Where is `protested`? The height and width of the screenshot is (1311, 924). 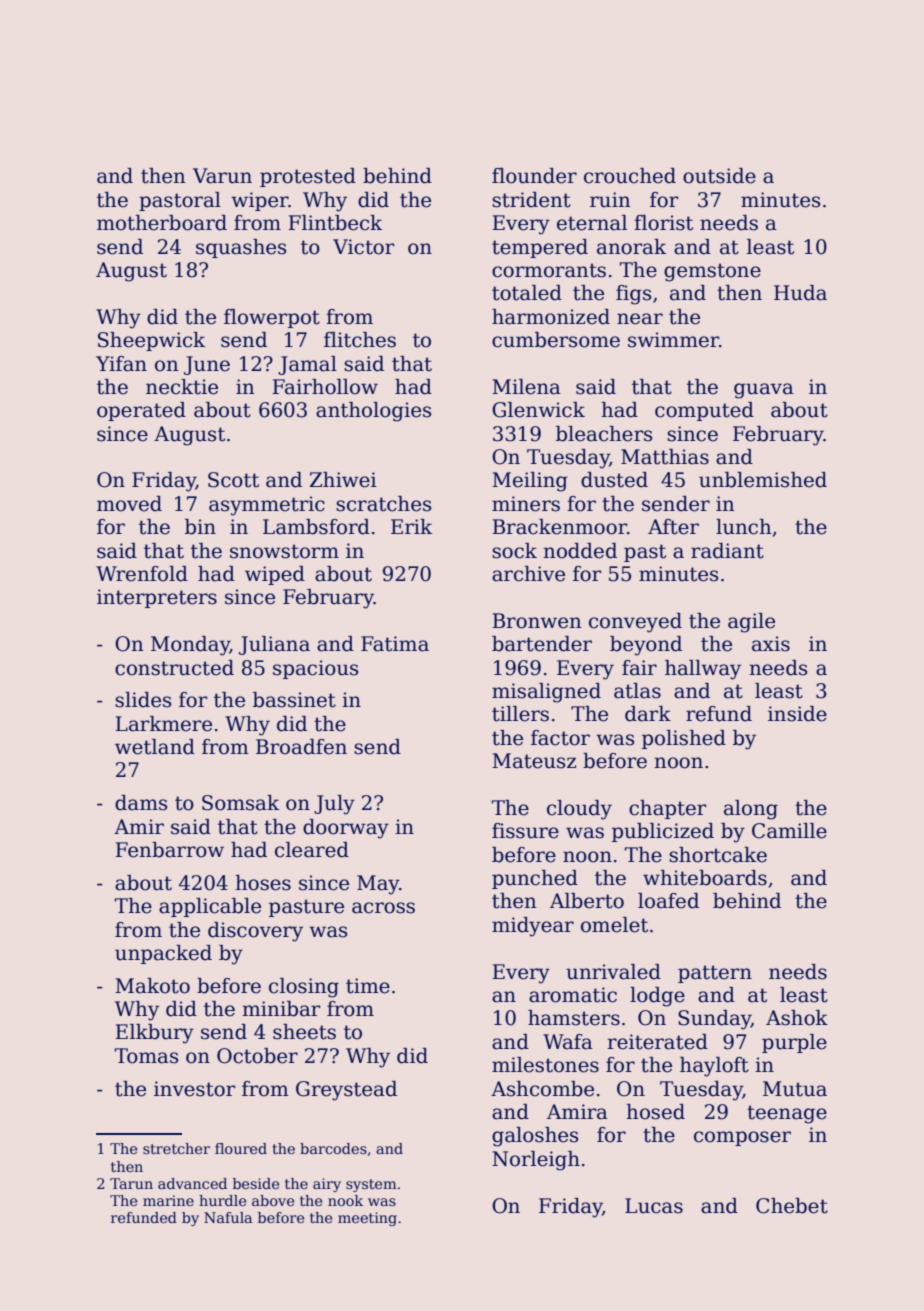
protested is located at coordinates (308, 177).
